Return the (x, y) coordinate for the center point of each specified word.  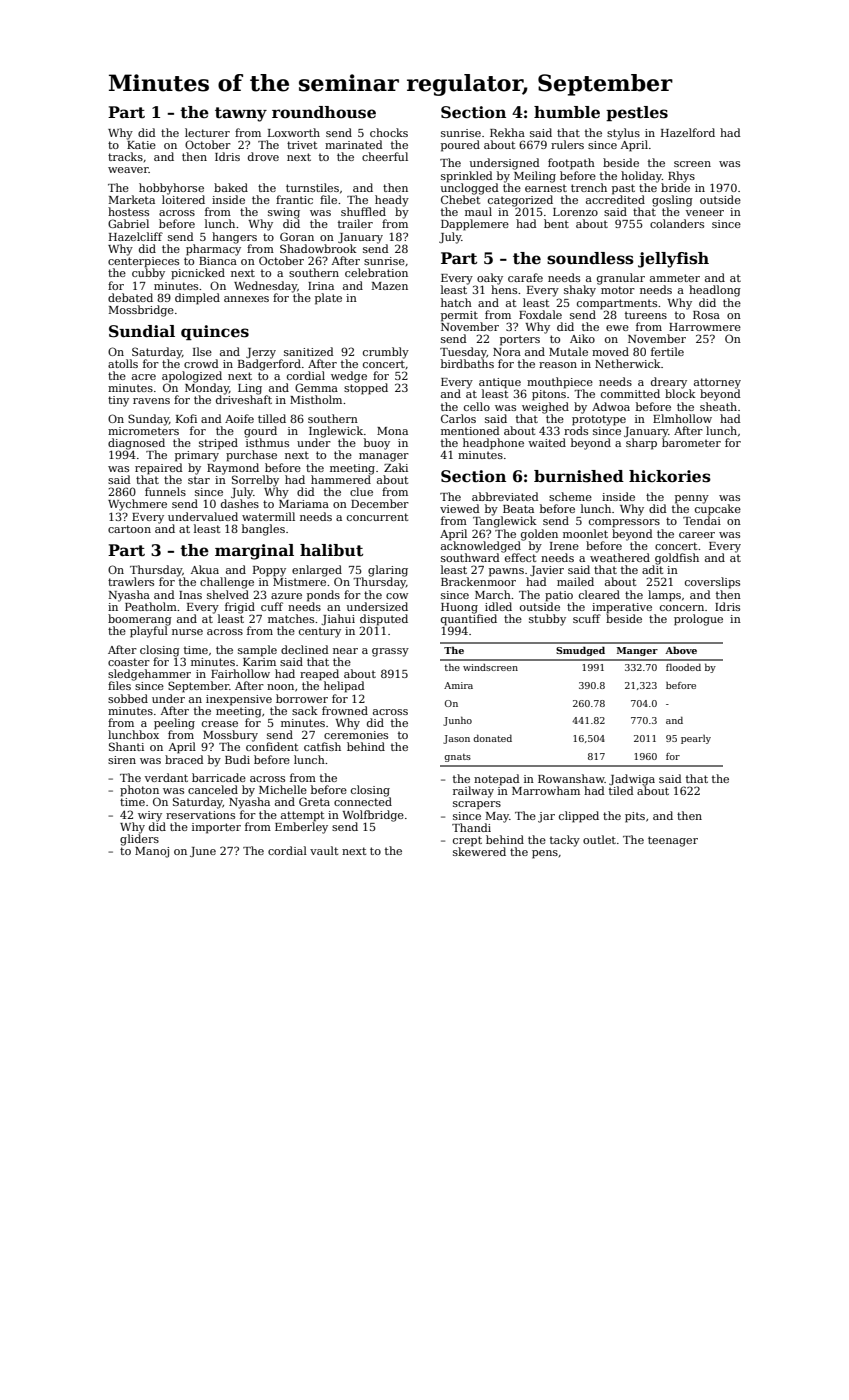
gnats (457, 758)
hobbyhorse (171, 189)
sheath (718, 406)
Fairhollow (240, 673)
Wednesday (265, 287)
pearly (696, 739)
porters (520, 340)
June (203, 852)
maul (478, 211)
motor (618, 290)
